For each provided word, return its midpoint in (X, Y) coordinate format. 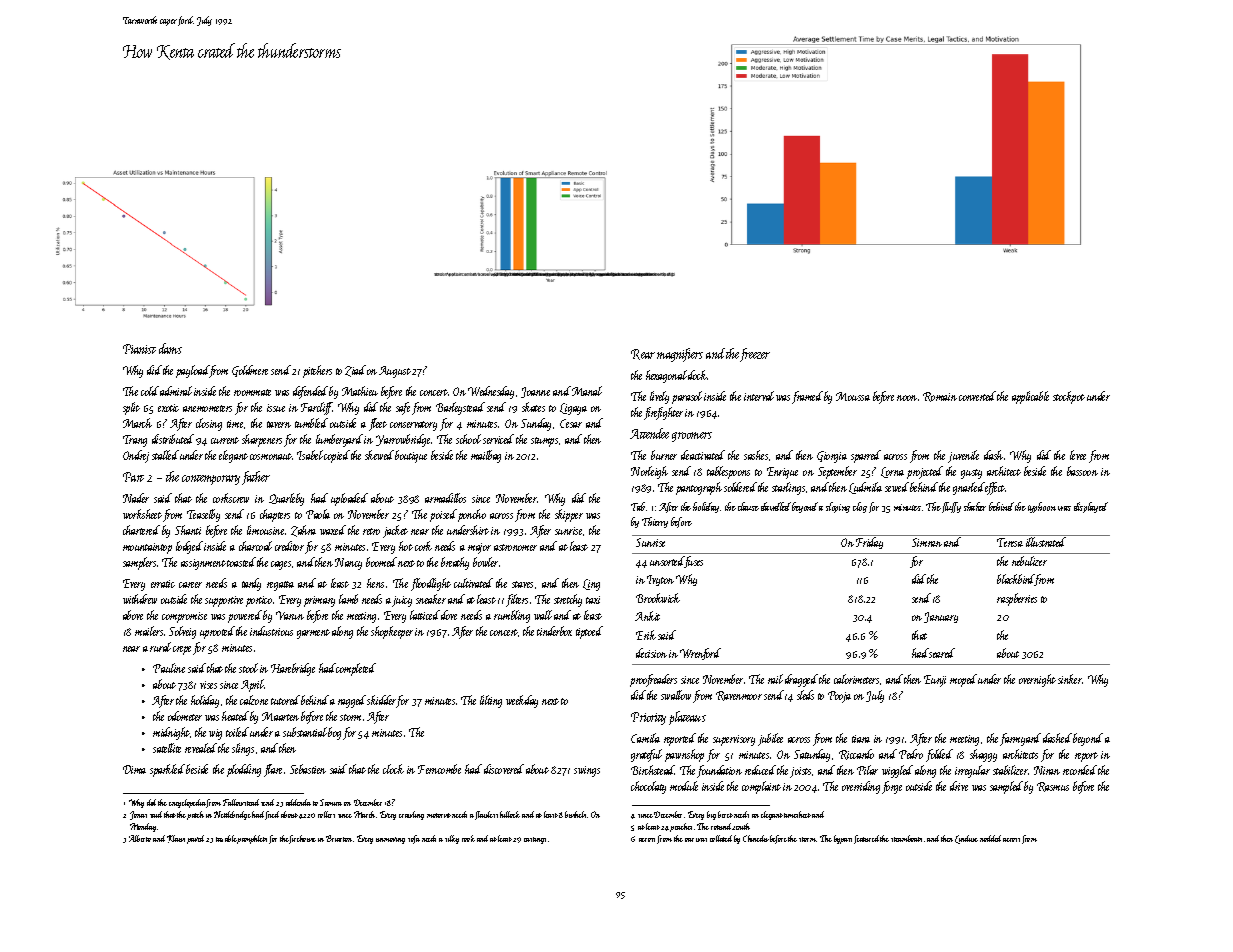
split (131, 408)
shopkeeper (392, 632)
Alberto (140, 838)
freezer (755, 355)
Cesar (571, 423)
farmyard (1020, 739)
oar (689, 840)
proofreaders (653, 680)
